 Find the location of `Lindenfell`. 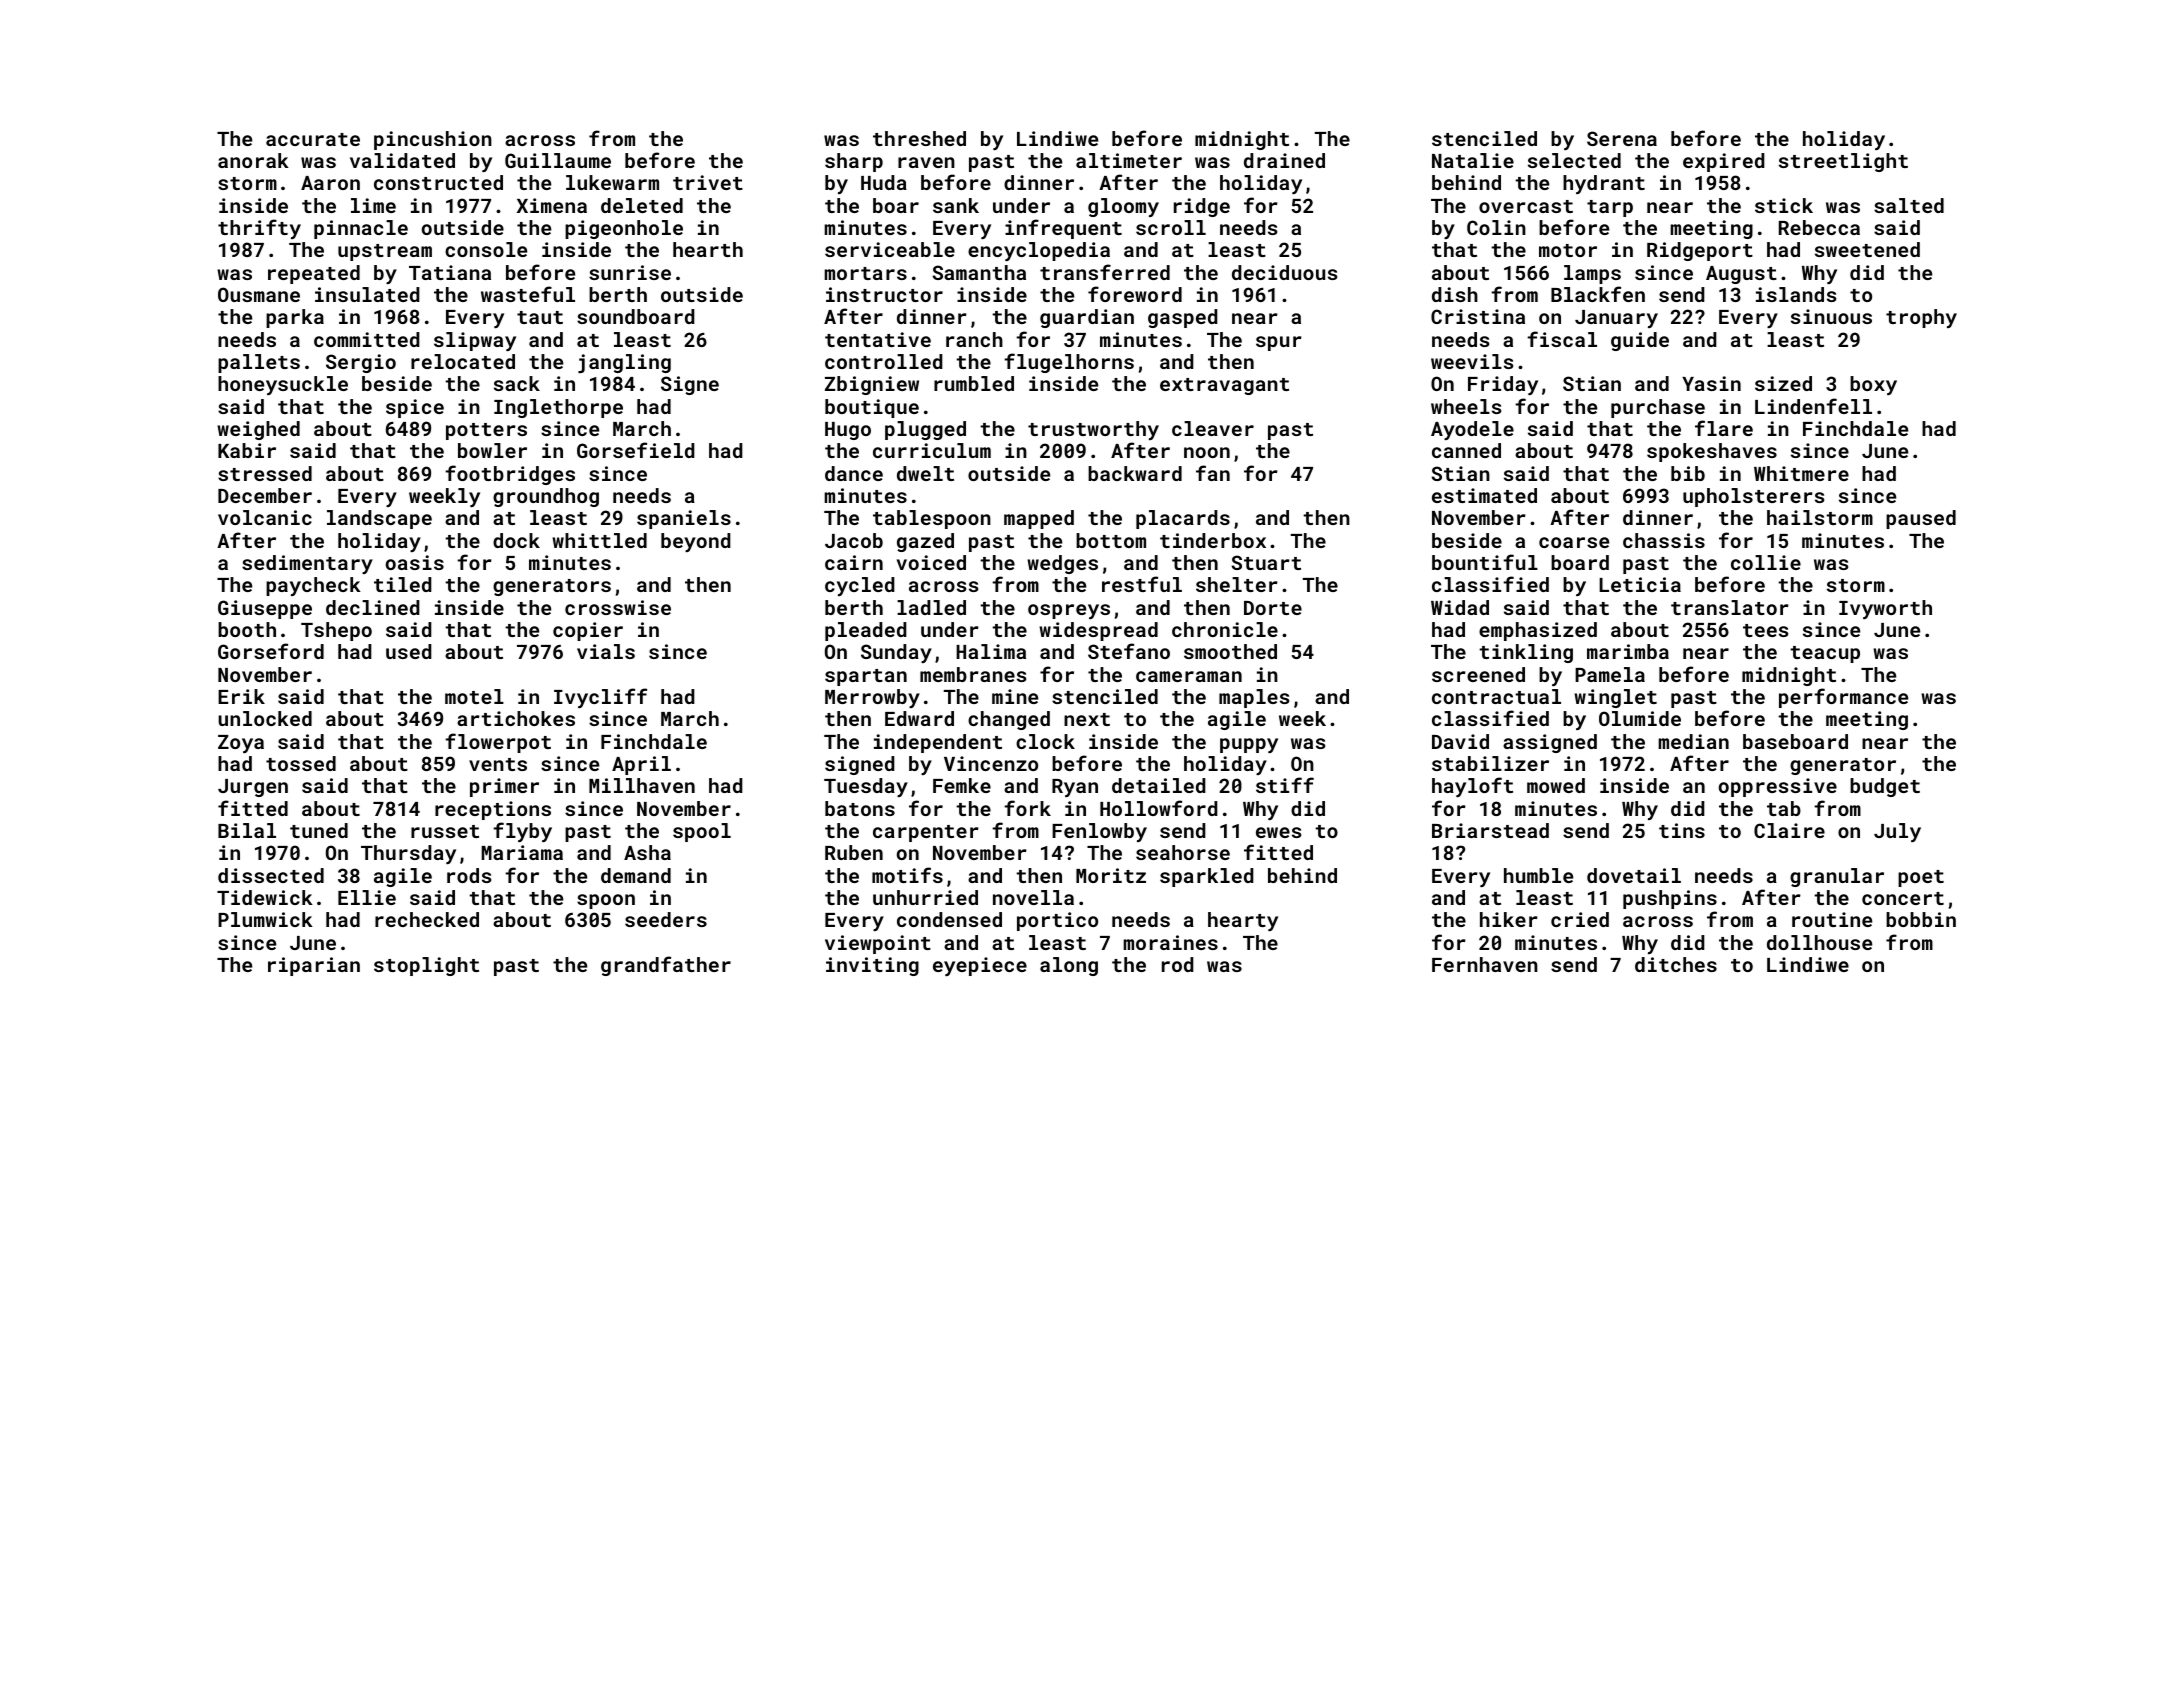

Lindenfell is located at coordinates (1813, 406).
